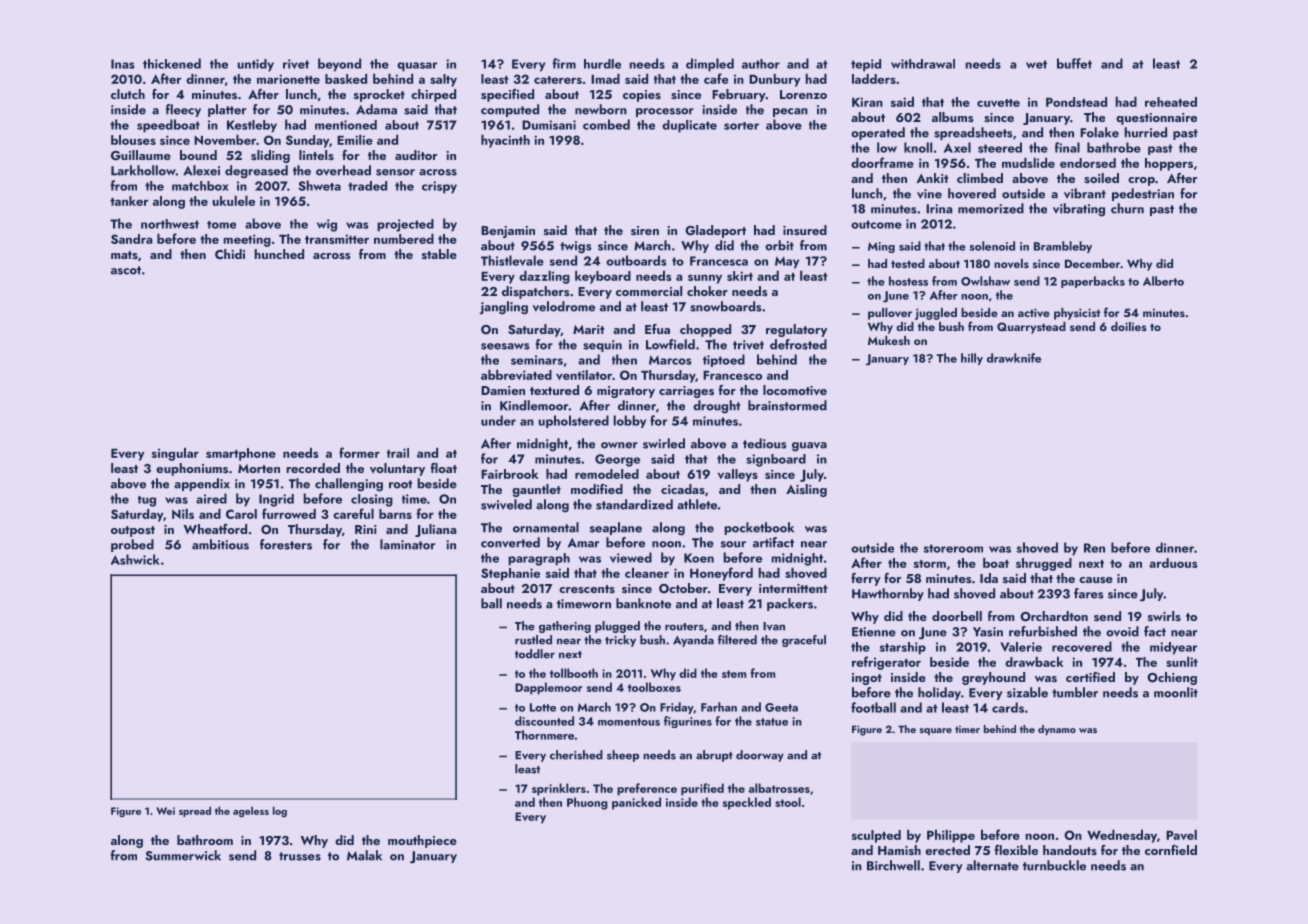 This screenshot has height=924, width=1308. Describe the element at coordinates (256, 172) in the screenshot. I see `degreased` at that location.
